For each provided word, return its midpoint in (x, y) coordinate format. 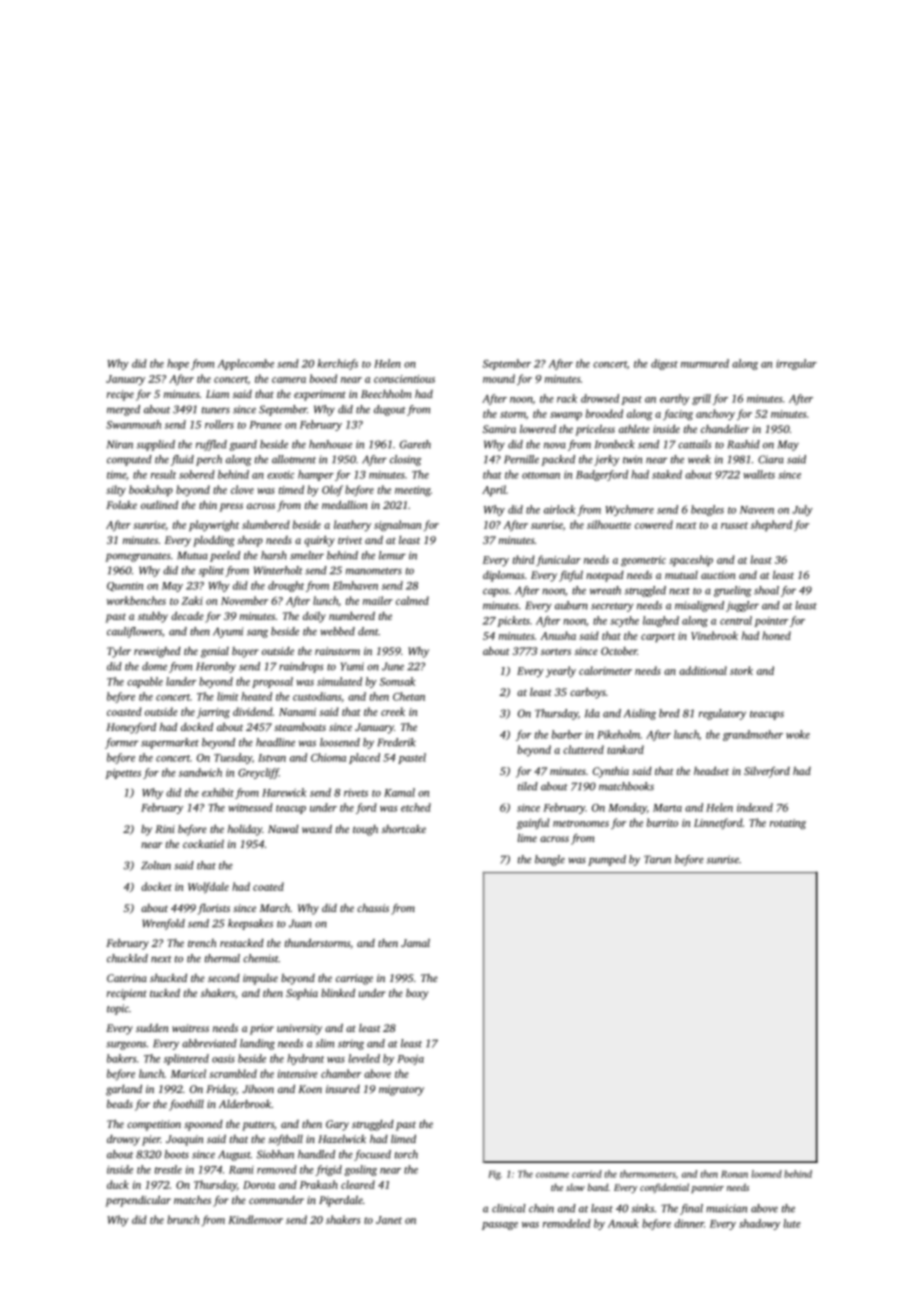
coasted (124, 711)
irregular (796, 364)
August (234, 1155)
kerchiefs (338, 364)
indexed (755, 807)
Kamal (399, 792)
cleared (358, 1184)
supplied (156, 445)
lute (792, 1223)
